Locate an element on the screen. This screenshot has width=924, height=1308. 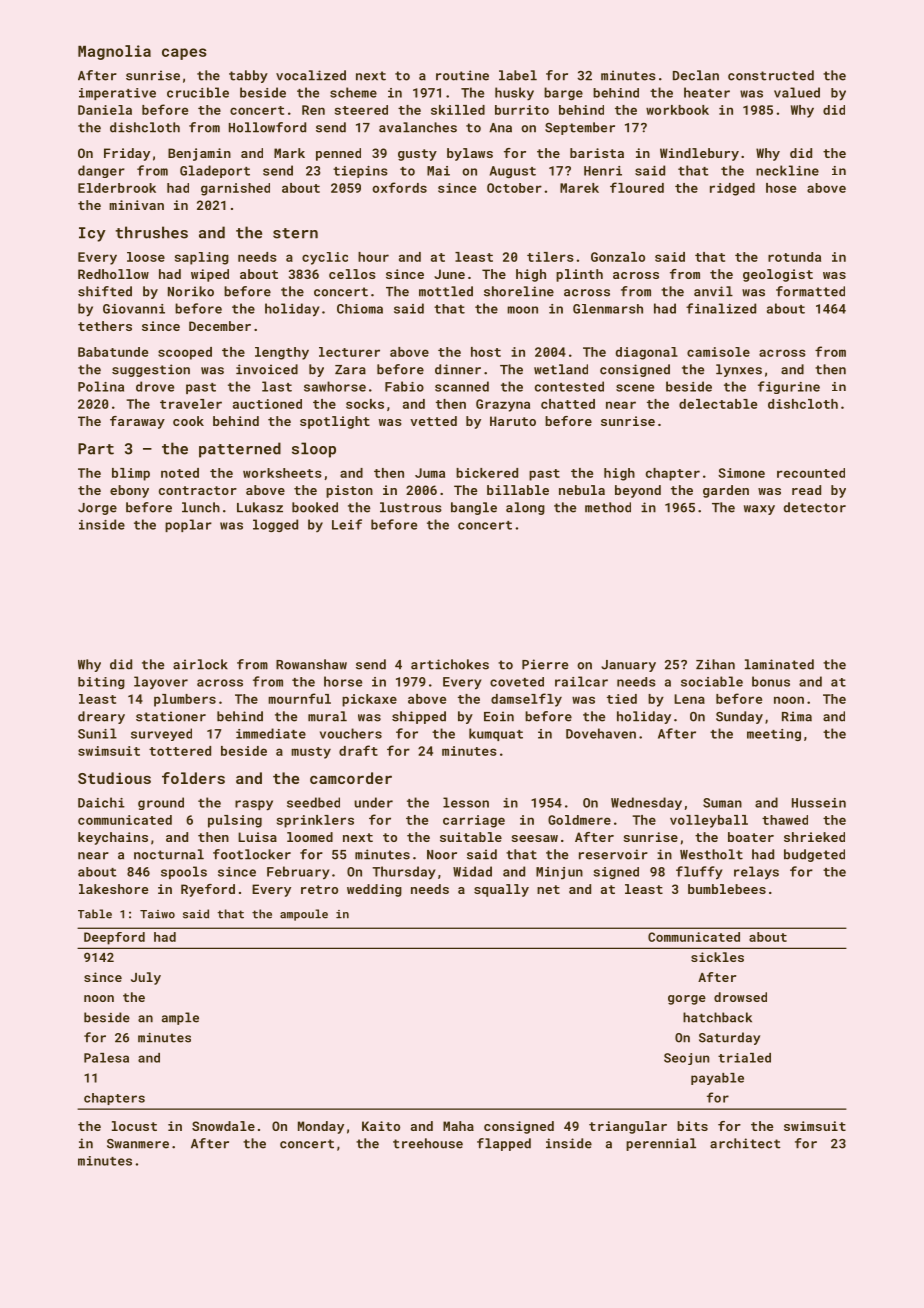
July is located at coordinates (146, 978).
